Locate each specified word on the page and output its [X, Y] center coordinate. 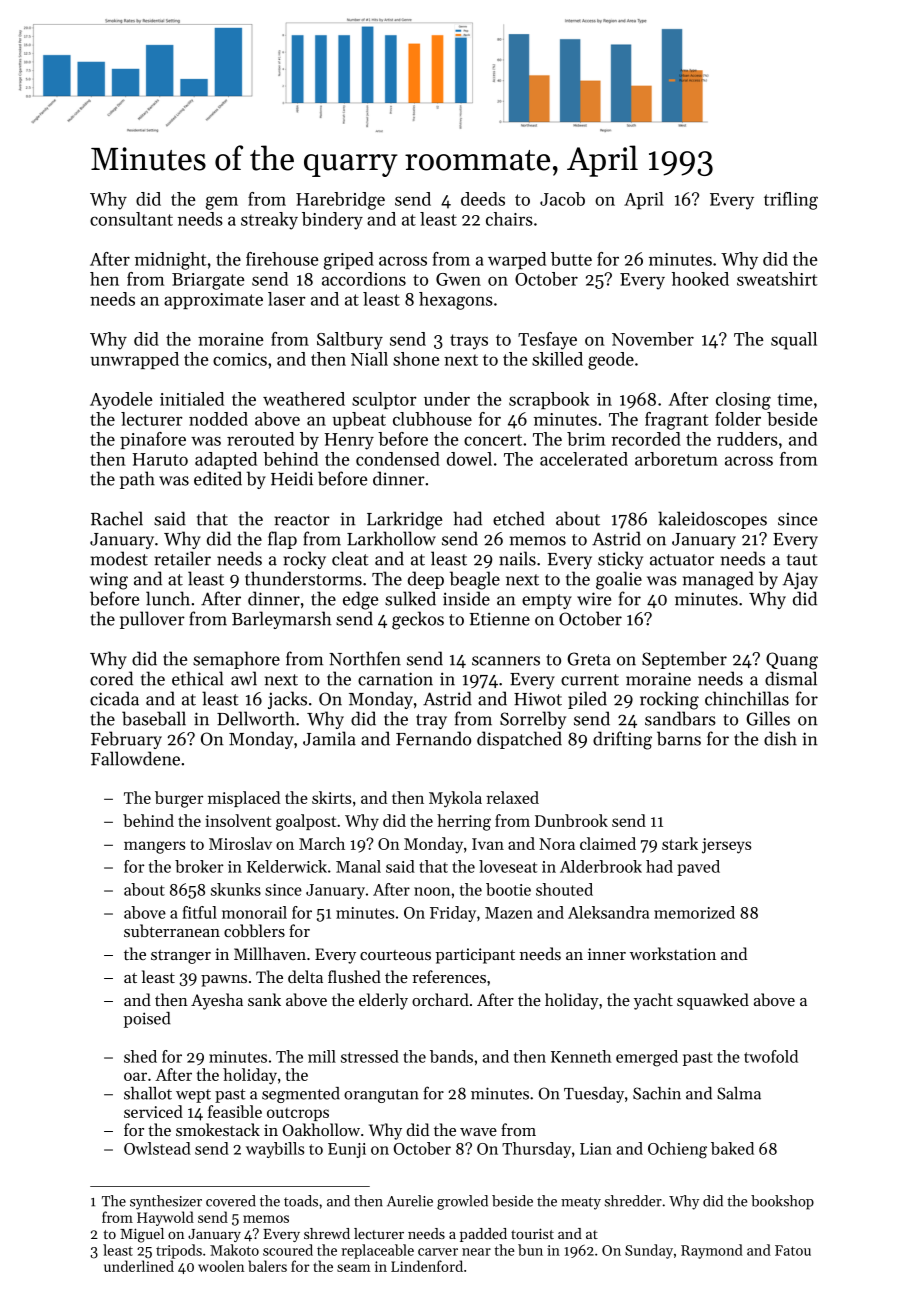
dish [780, 738]
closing [743, 401]
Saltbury [350, 341]
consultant [131, 219]
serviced [153, 1111]
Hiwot [538, 699]
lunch [168, 598]
